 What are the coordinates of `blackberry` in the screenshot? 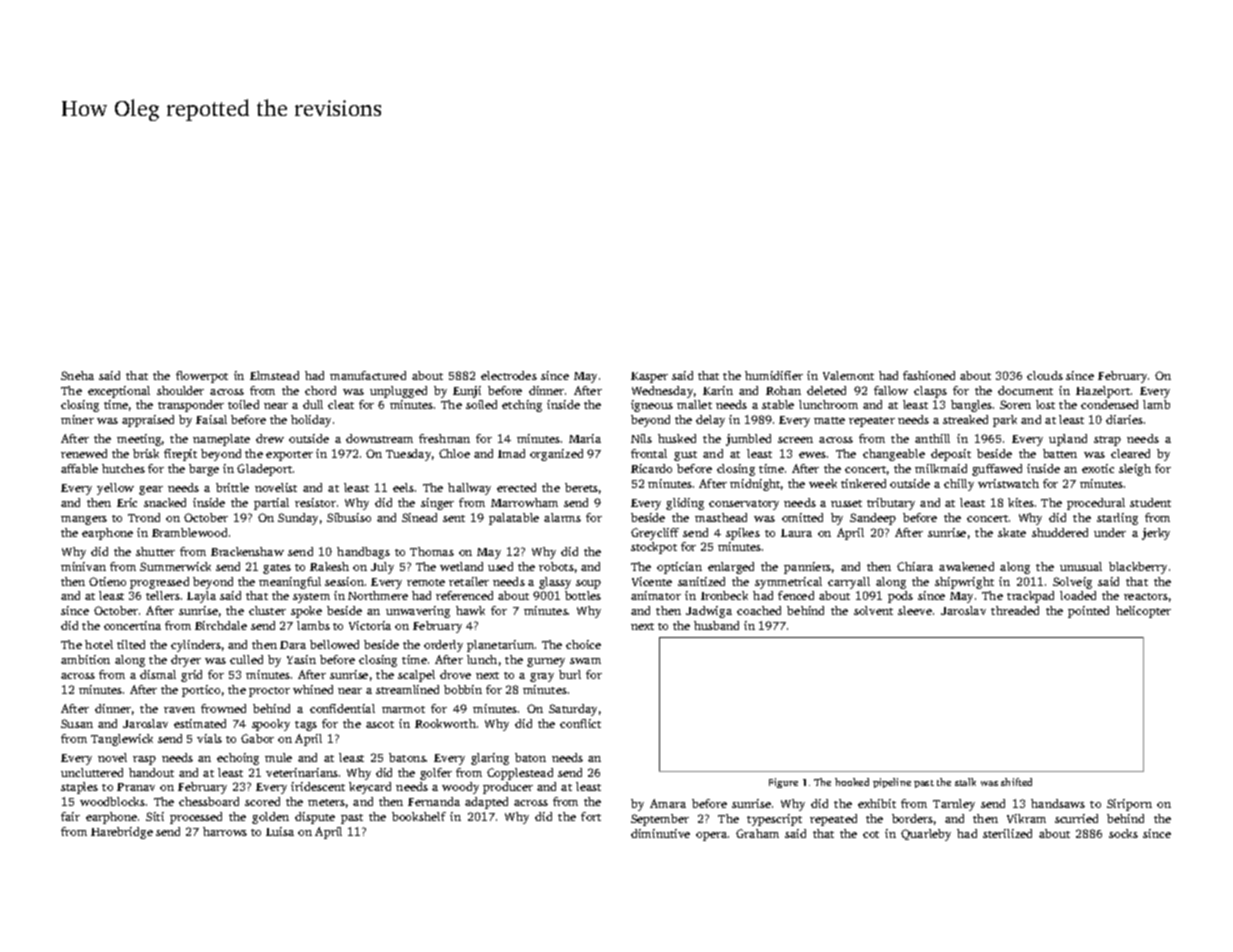 It's located at (1138, 568).
